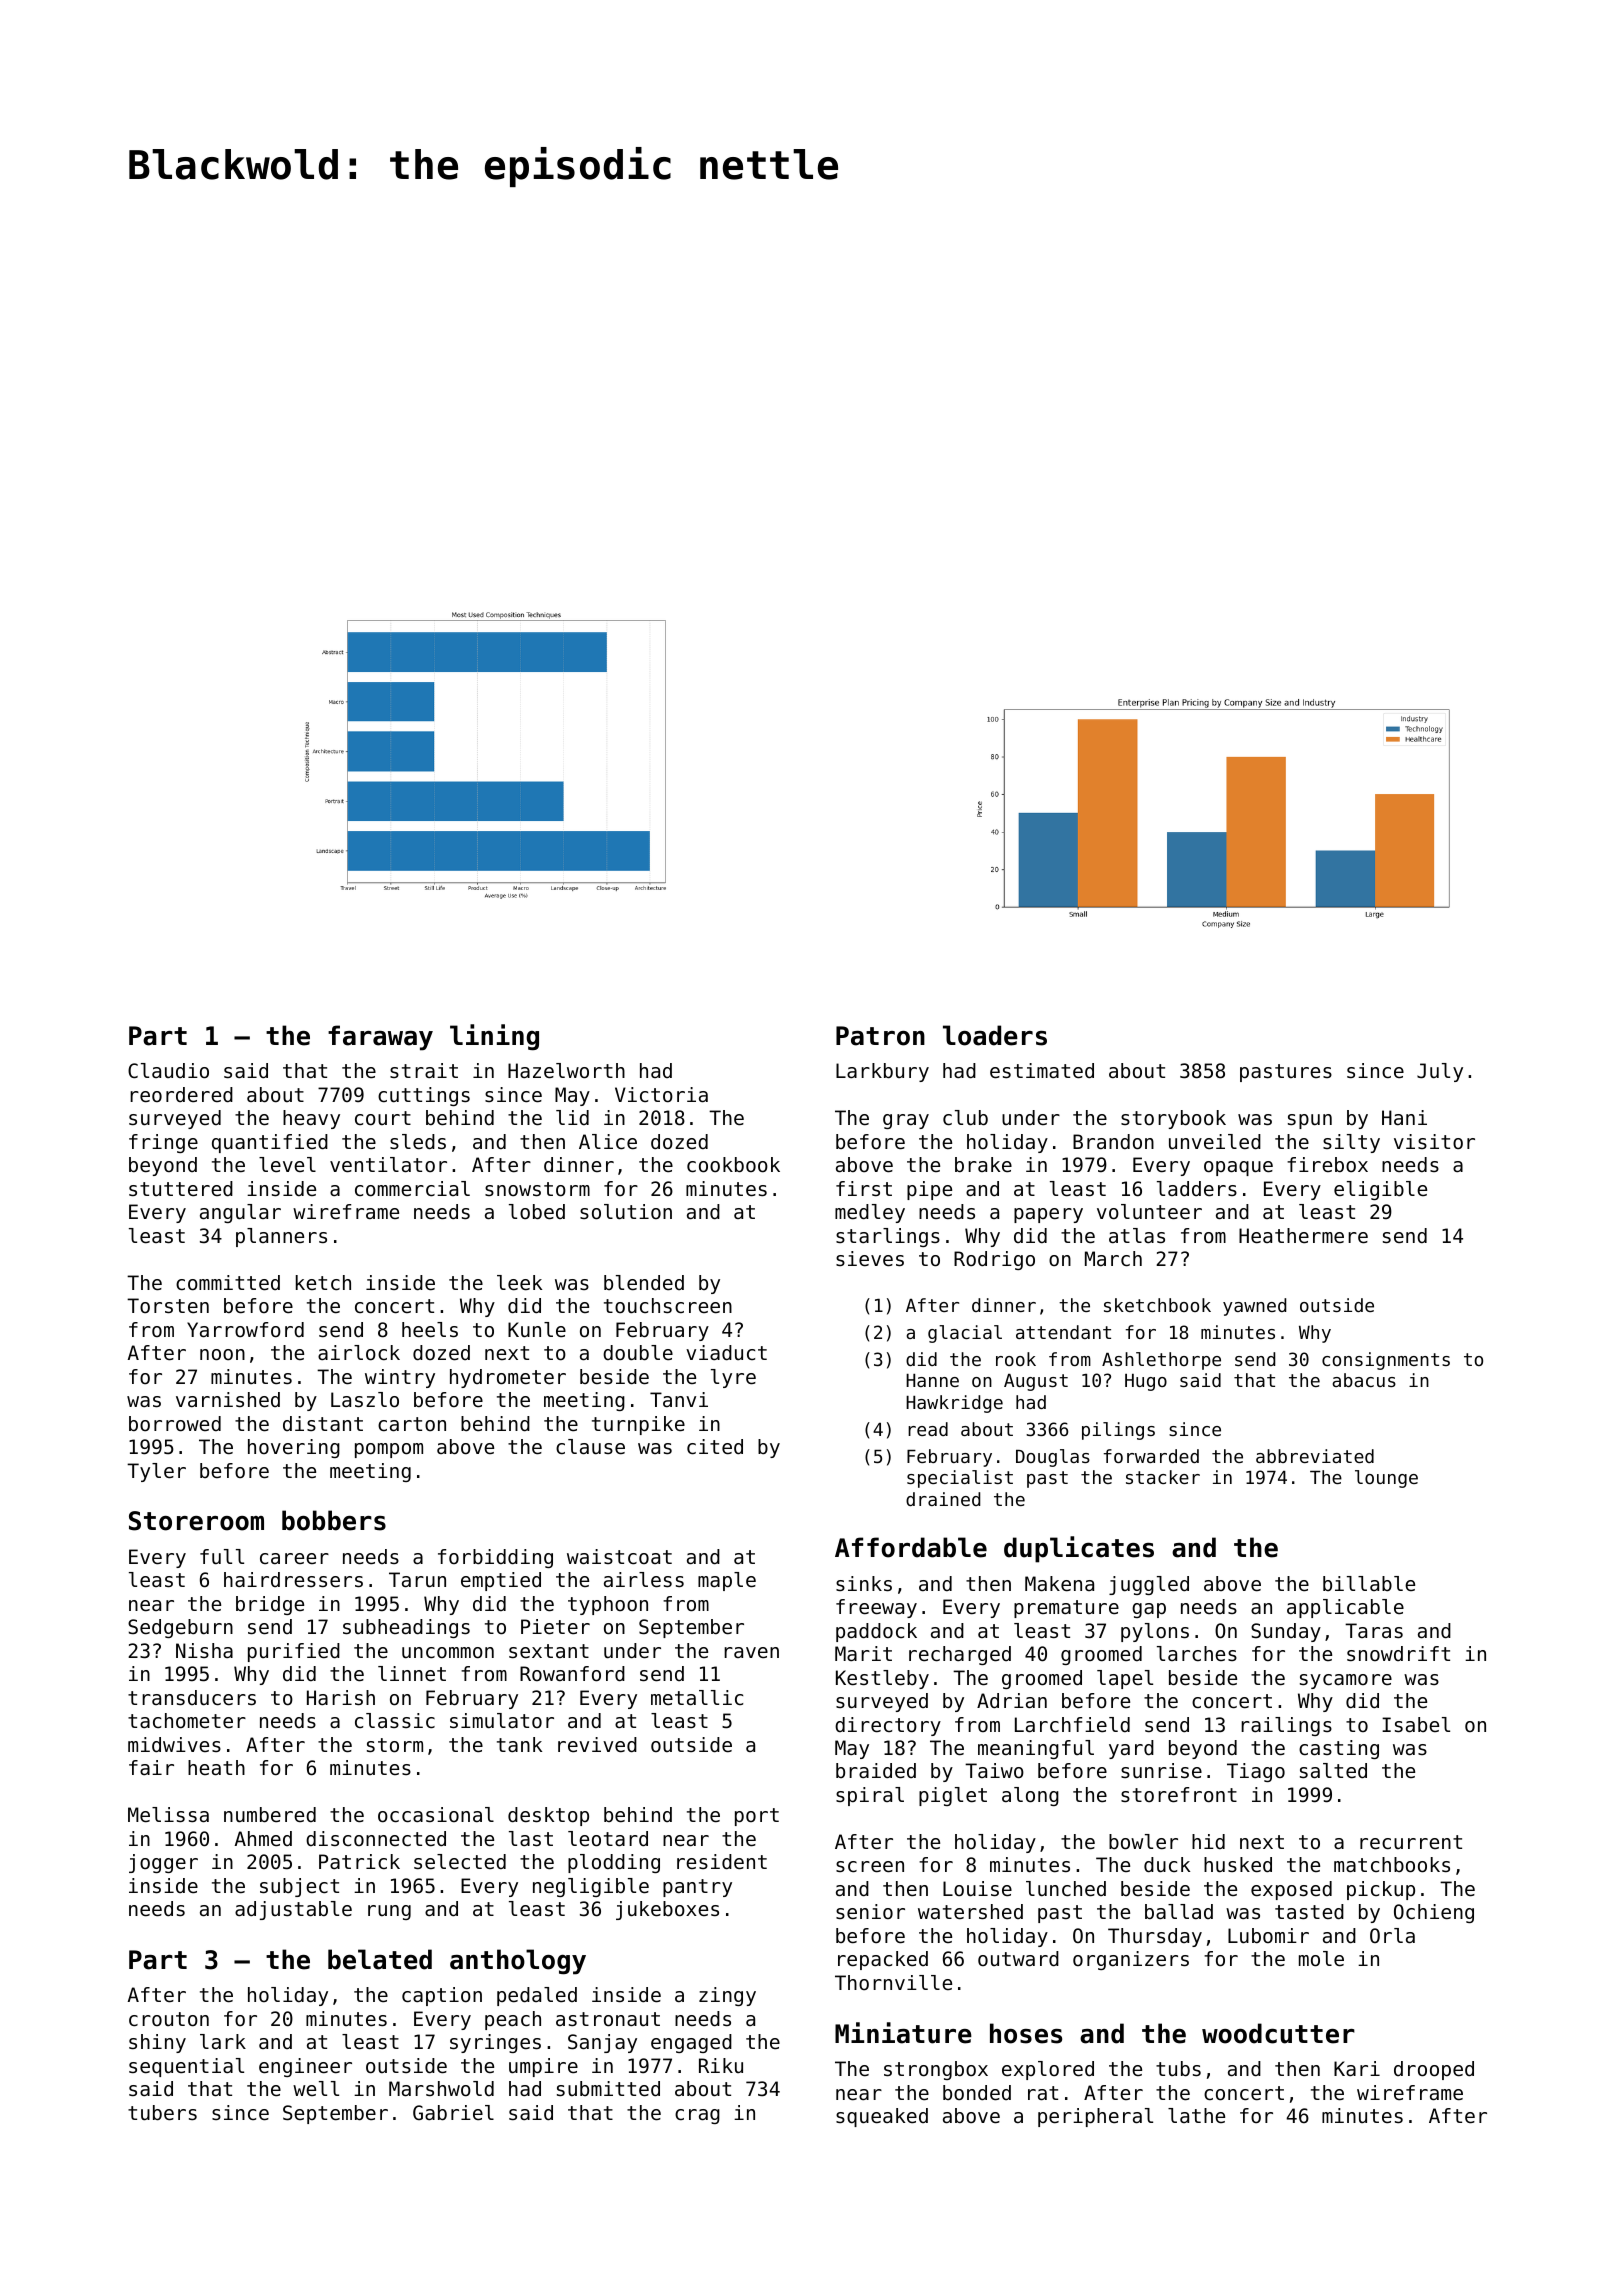 The height and width of the document is (2292, 1620). What do you see at coordinates (169, 2019) in the document?
I see `crouton` at bounding box center [169, 2019].
